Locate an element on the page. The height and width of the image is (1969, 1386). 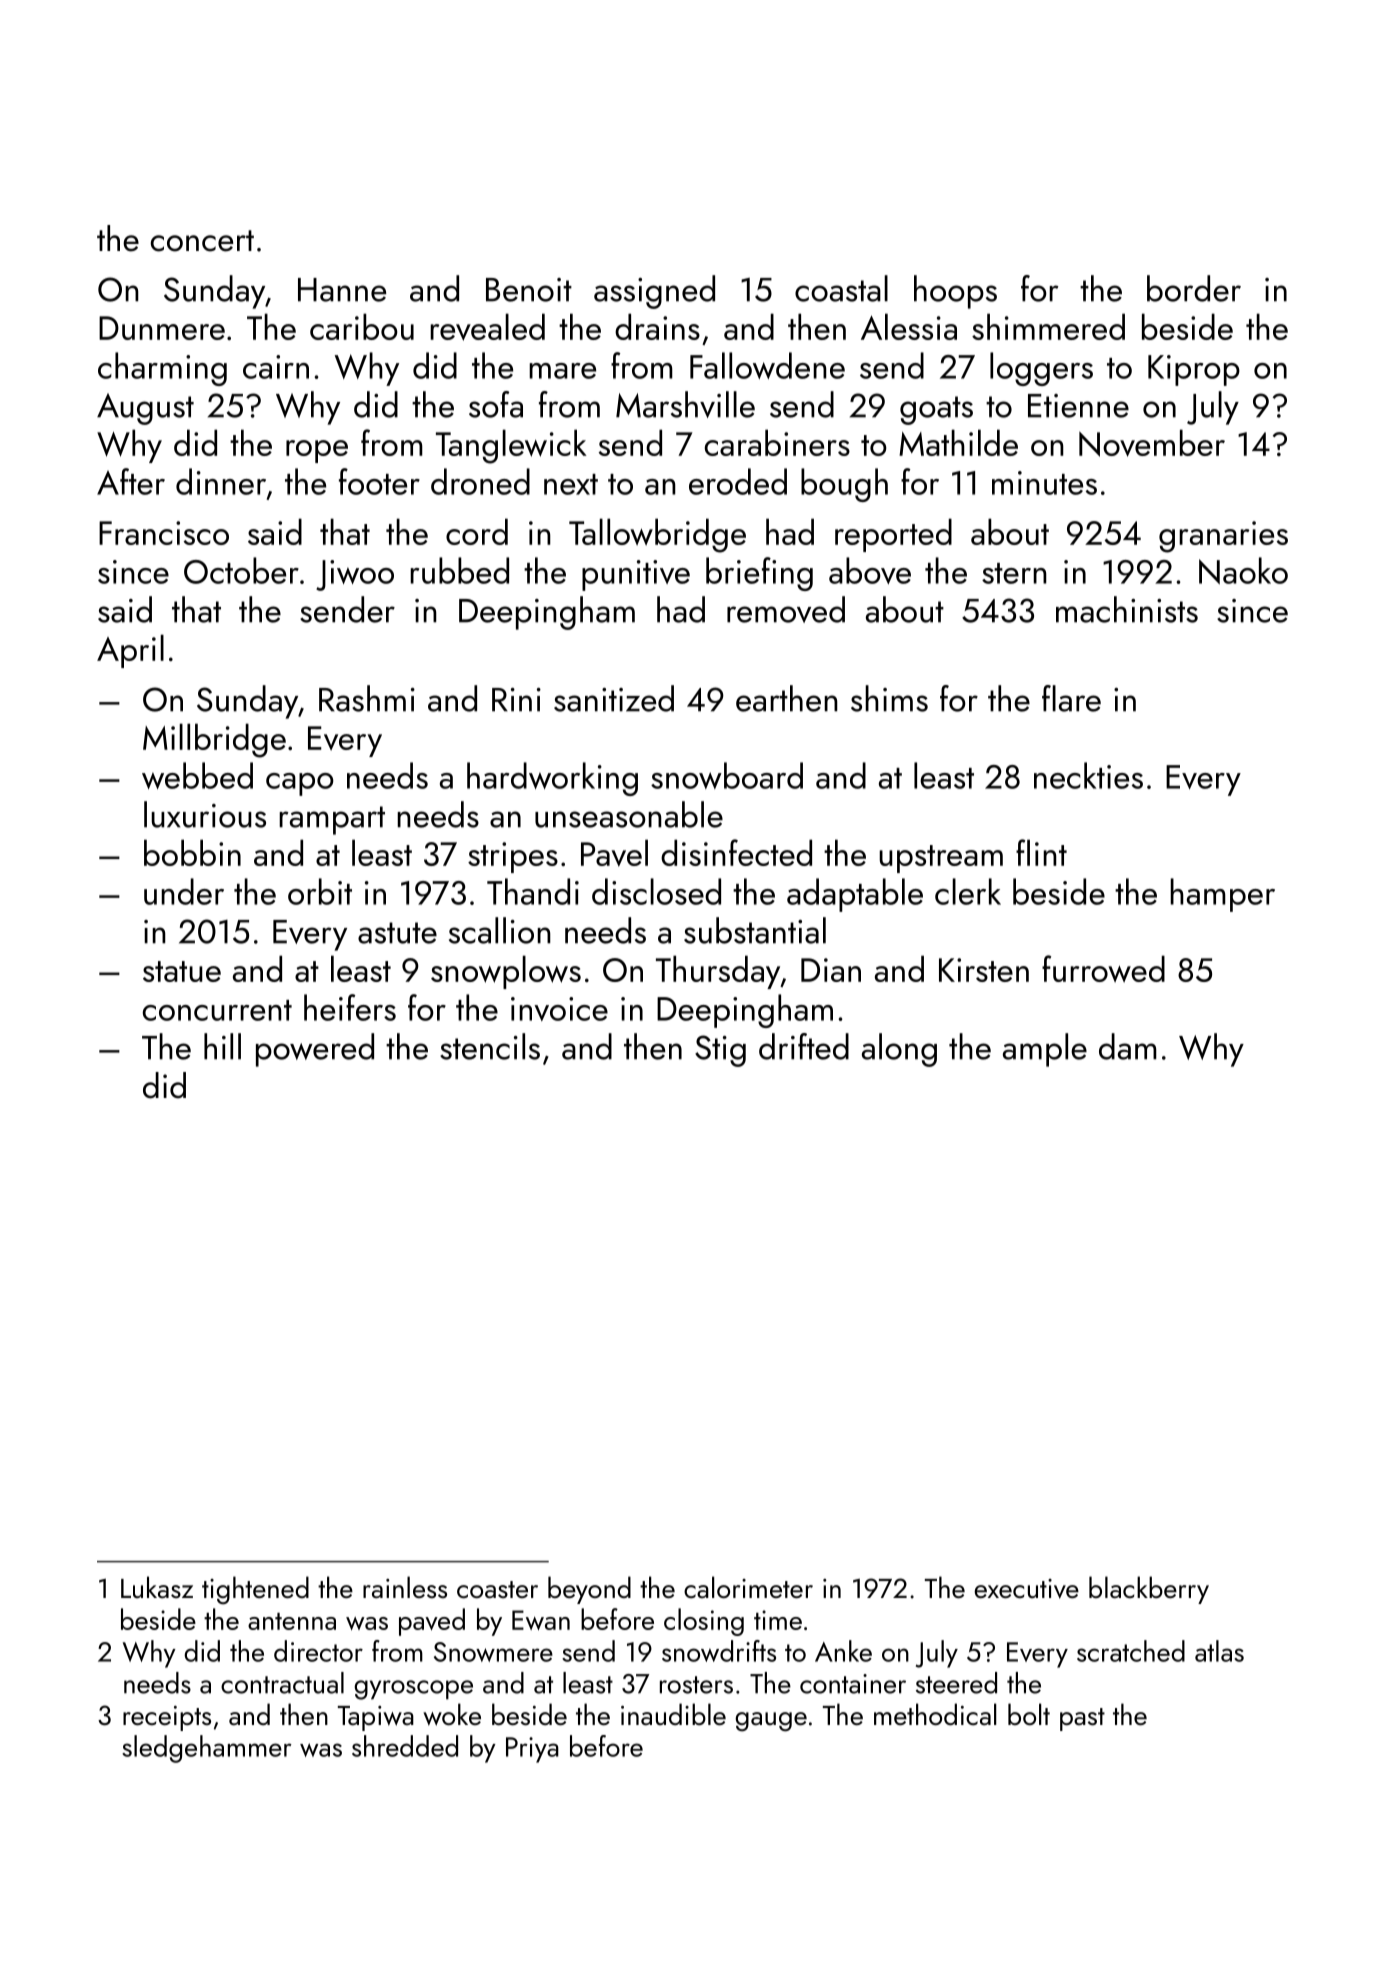
machinists is located at coordinates (1127, 609).
